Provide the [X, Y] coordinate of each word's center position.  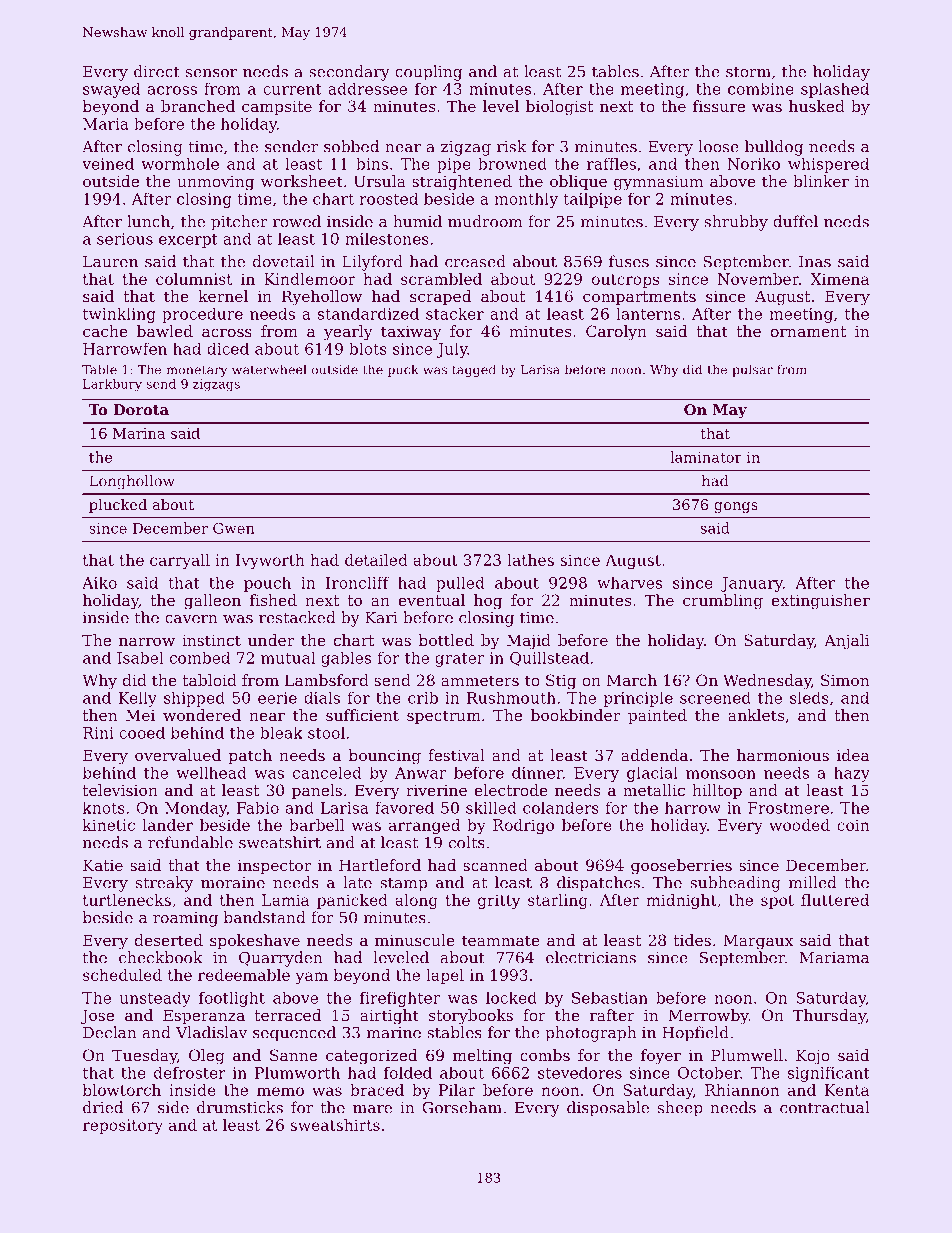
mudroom [485, 221]
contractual [824, 1107]
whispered [828, 165]
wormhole [180, 164]
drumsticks [240, 1107]
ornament [808, 331]
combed [200, 657]
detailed [376, 560]
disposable [608, 1109]
